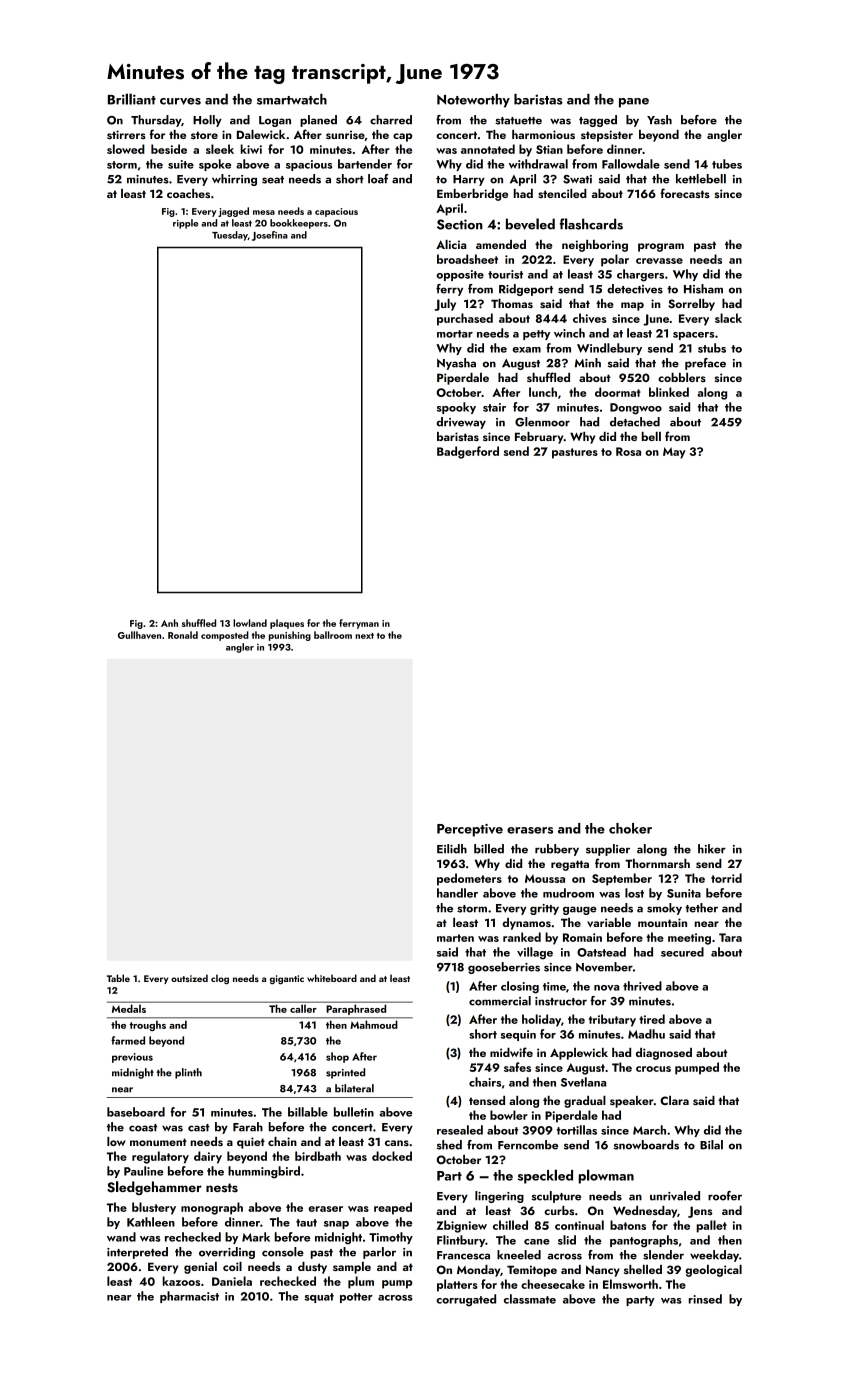  What do you see at coordinates (365, 164) in the screenshot?
I see `bartender` at bounding box center [365, 164].
